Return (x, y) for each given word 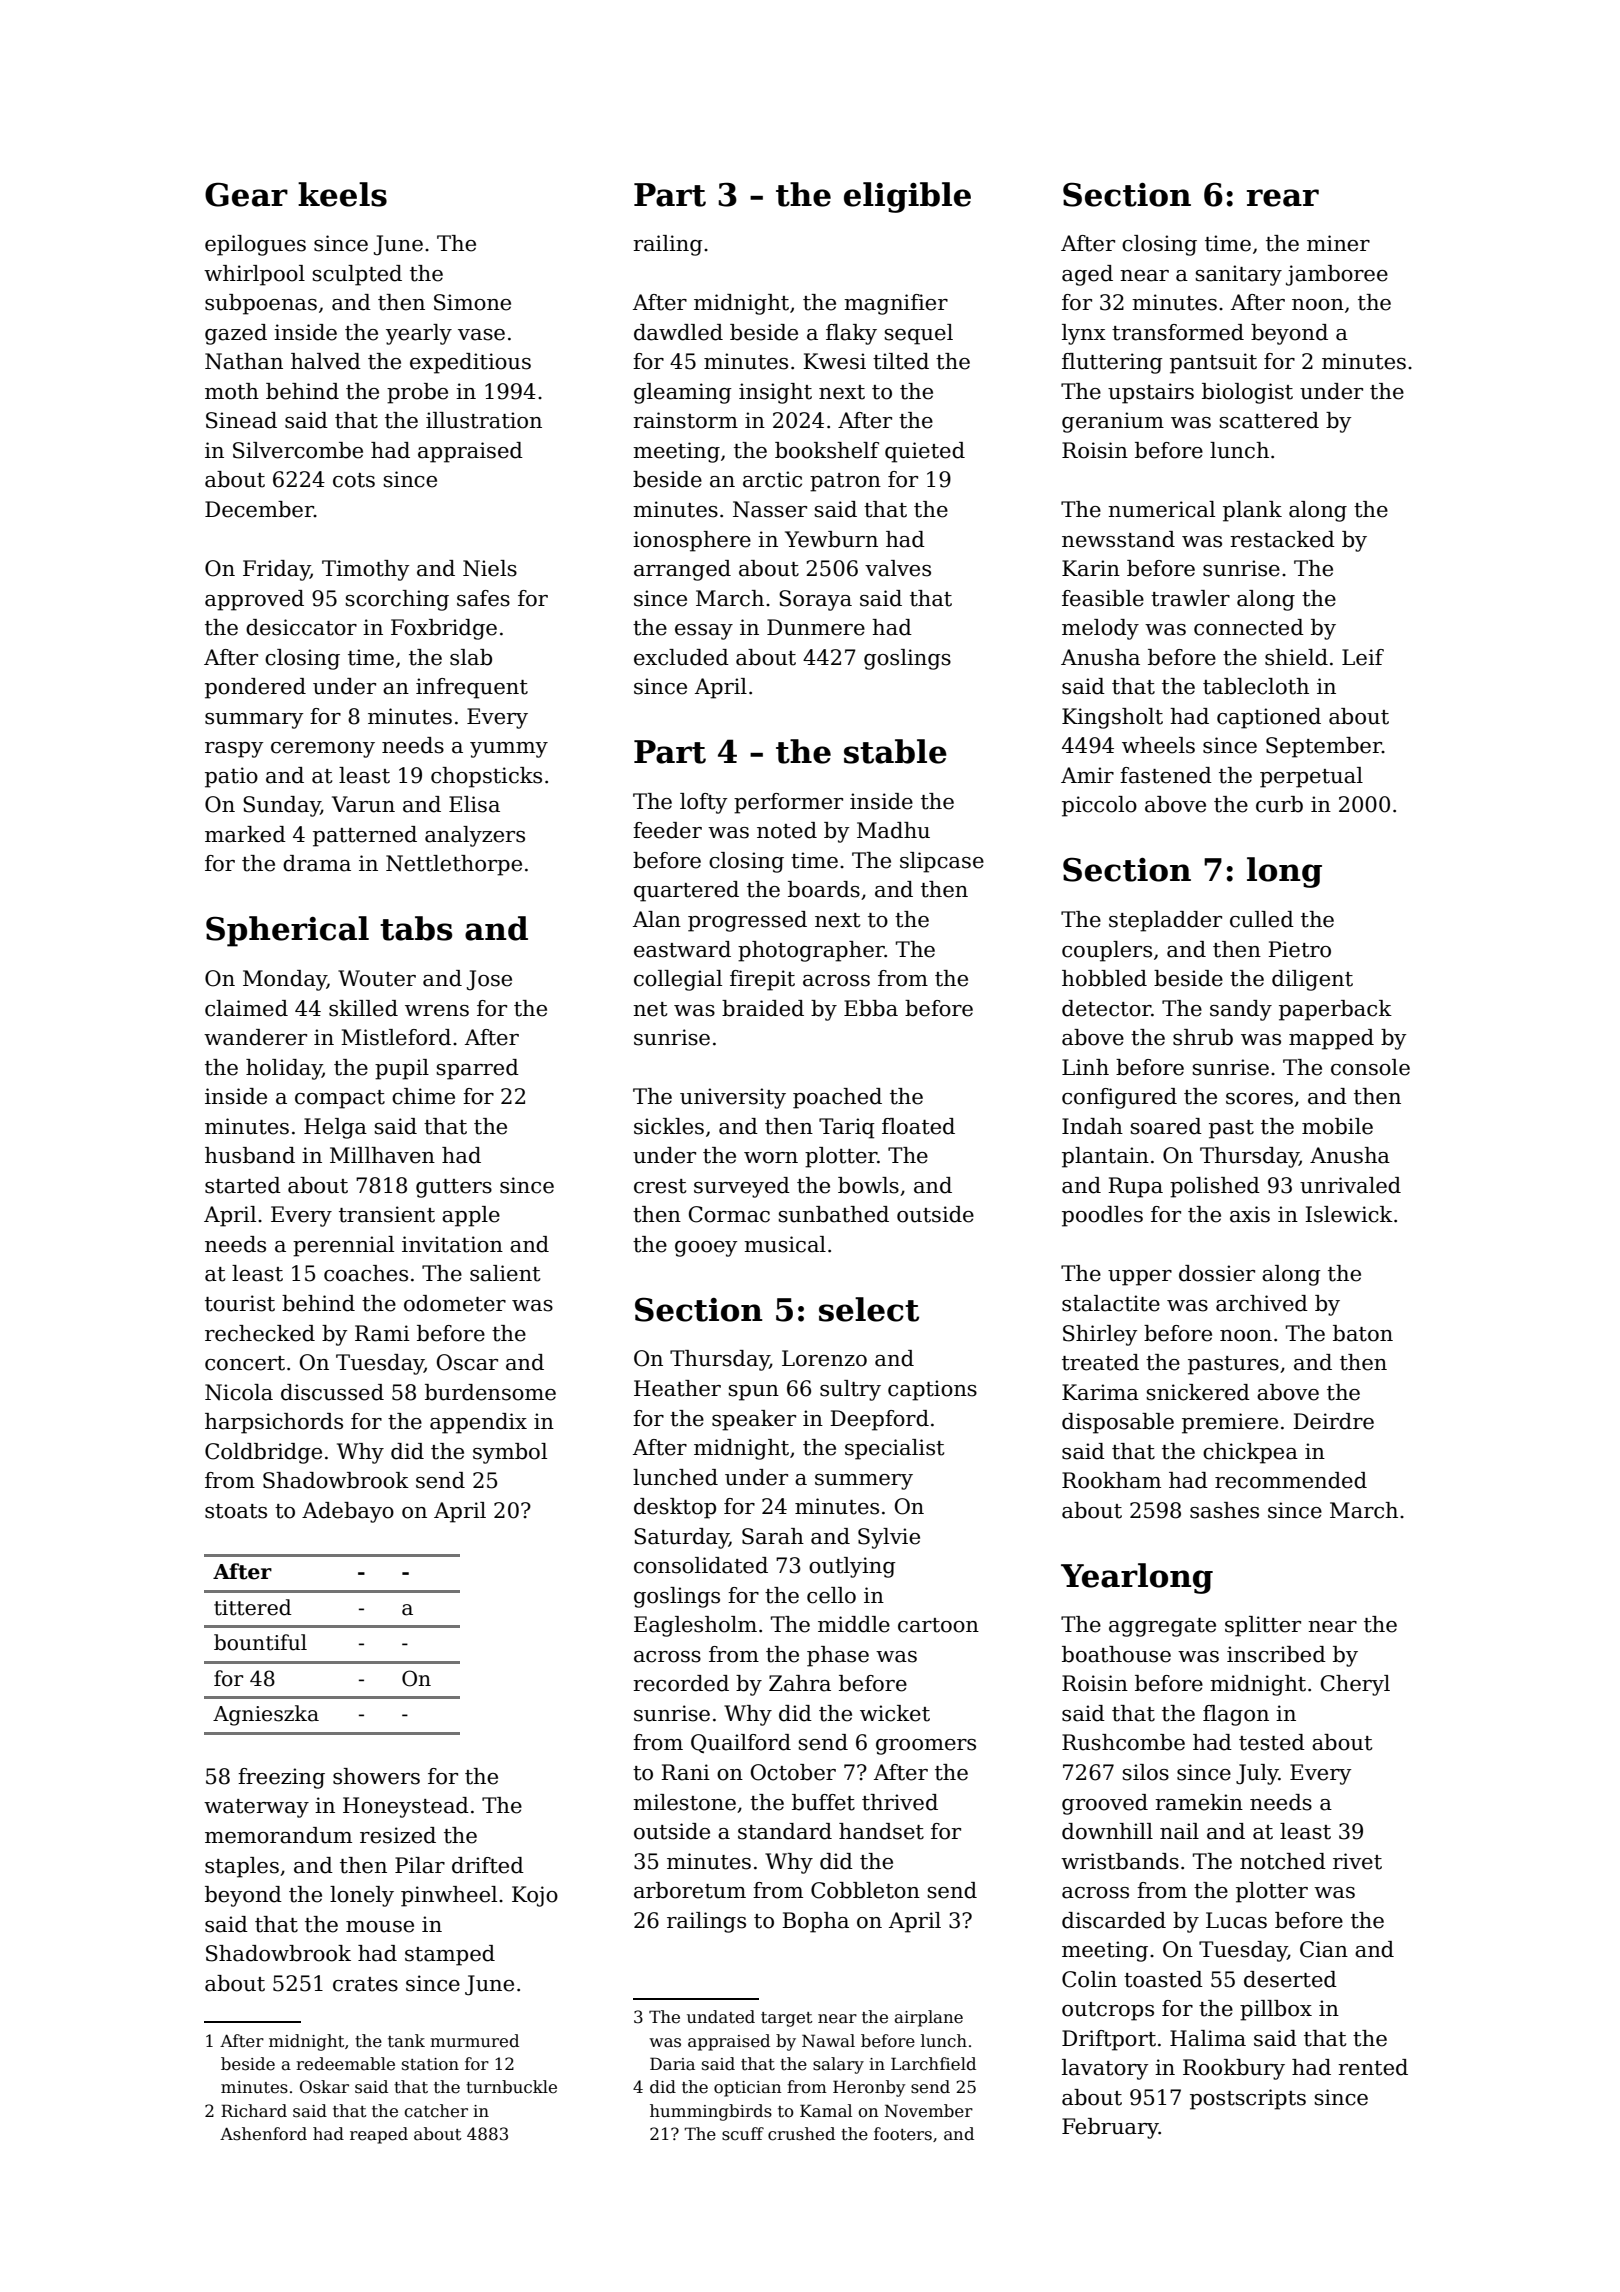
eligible (907, 197)
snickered (1198, 1392)
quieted (925, 452)
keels (342, 194)
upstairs (1151, 393)
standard (785, 1831)
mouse (380, 1927)
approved (254, 600)
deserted (1290, 1979)
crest (660, 1186)
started (243, 1185)
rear (1283, 198)
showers (376, 1776)
